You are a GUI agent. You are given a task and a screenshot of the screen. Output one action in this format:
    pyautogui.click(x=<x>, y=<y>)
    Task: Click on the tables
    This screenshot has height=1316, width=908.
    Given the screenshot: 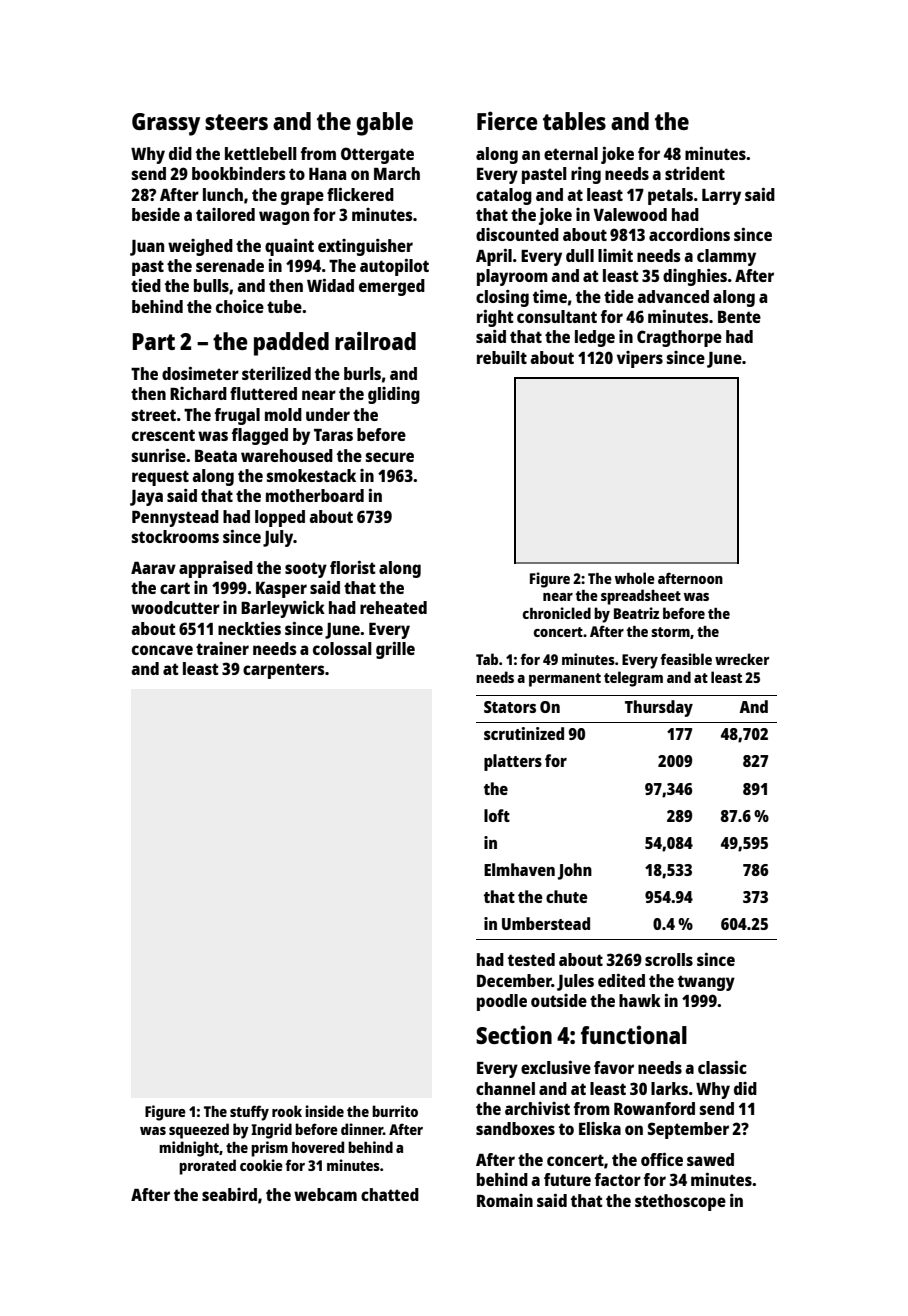 What is the action you would take?
    pyautogui.click(x=574, y=121)
